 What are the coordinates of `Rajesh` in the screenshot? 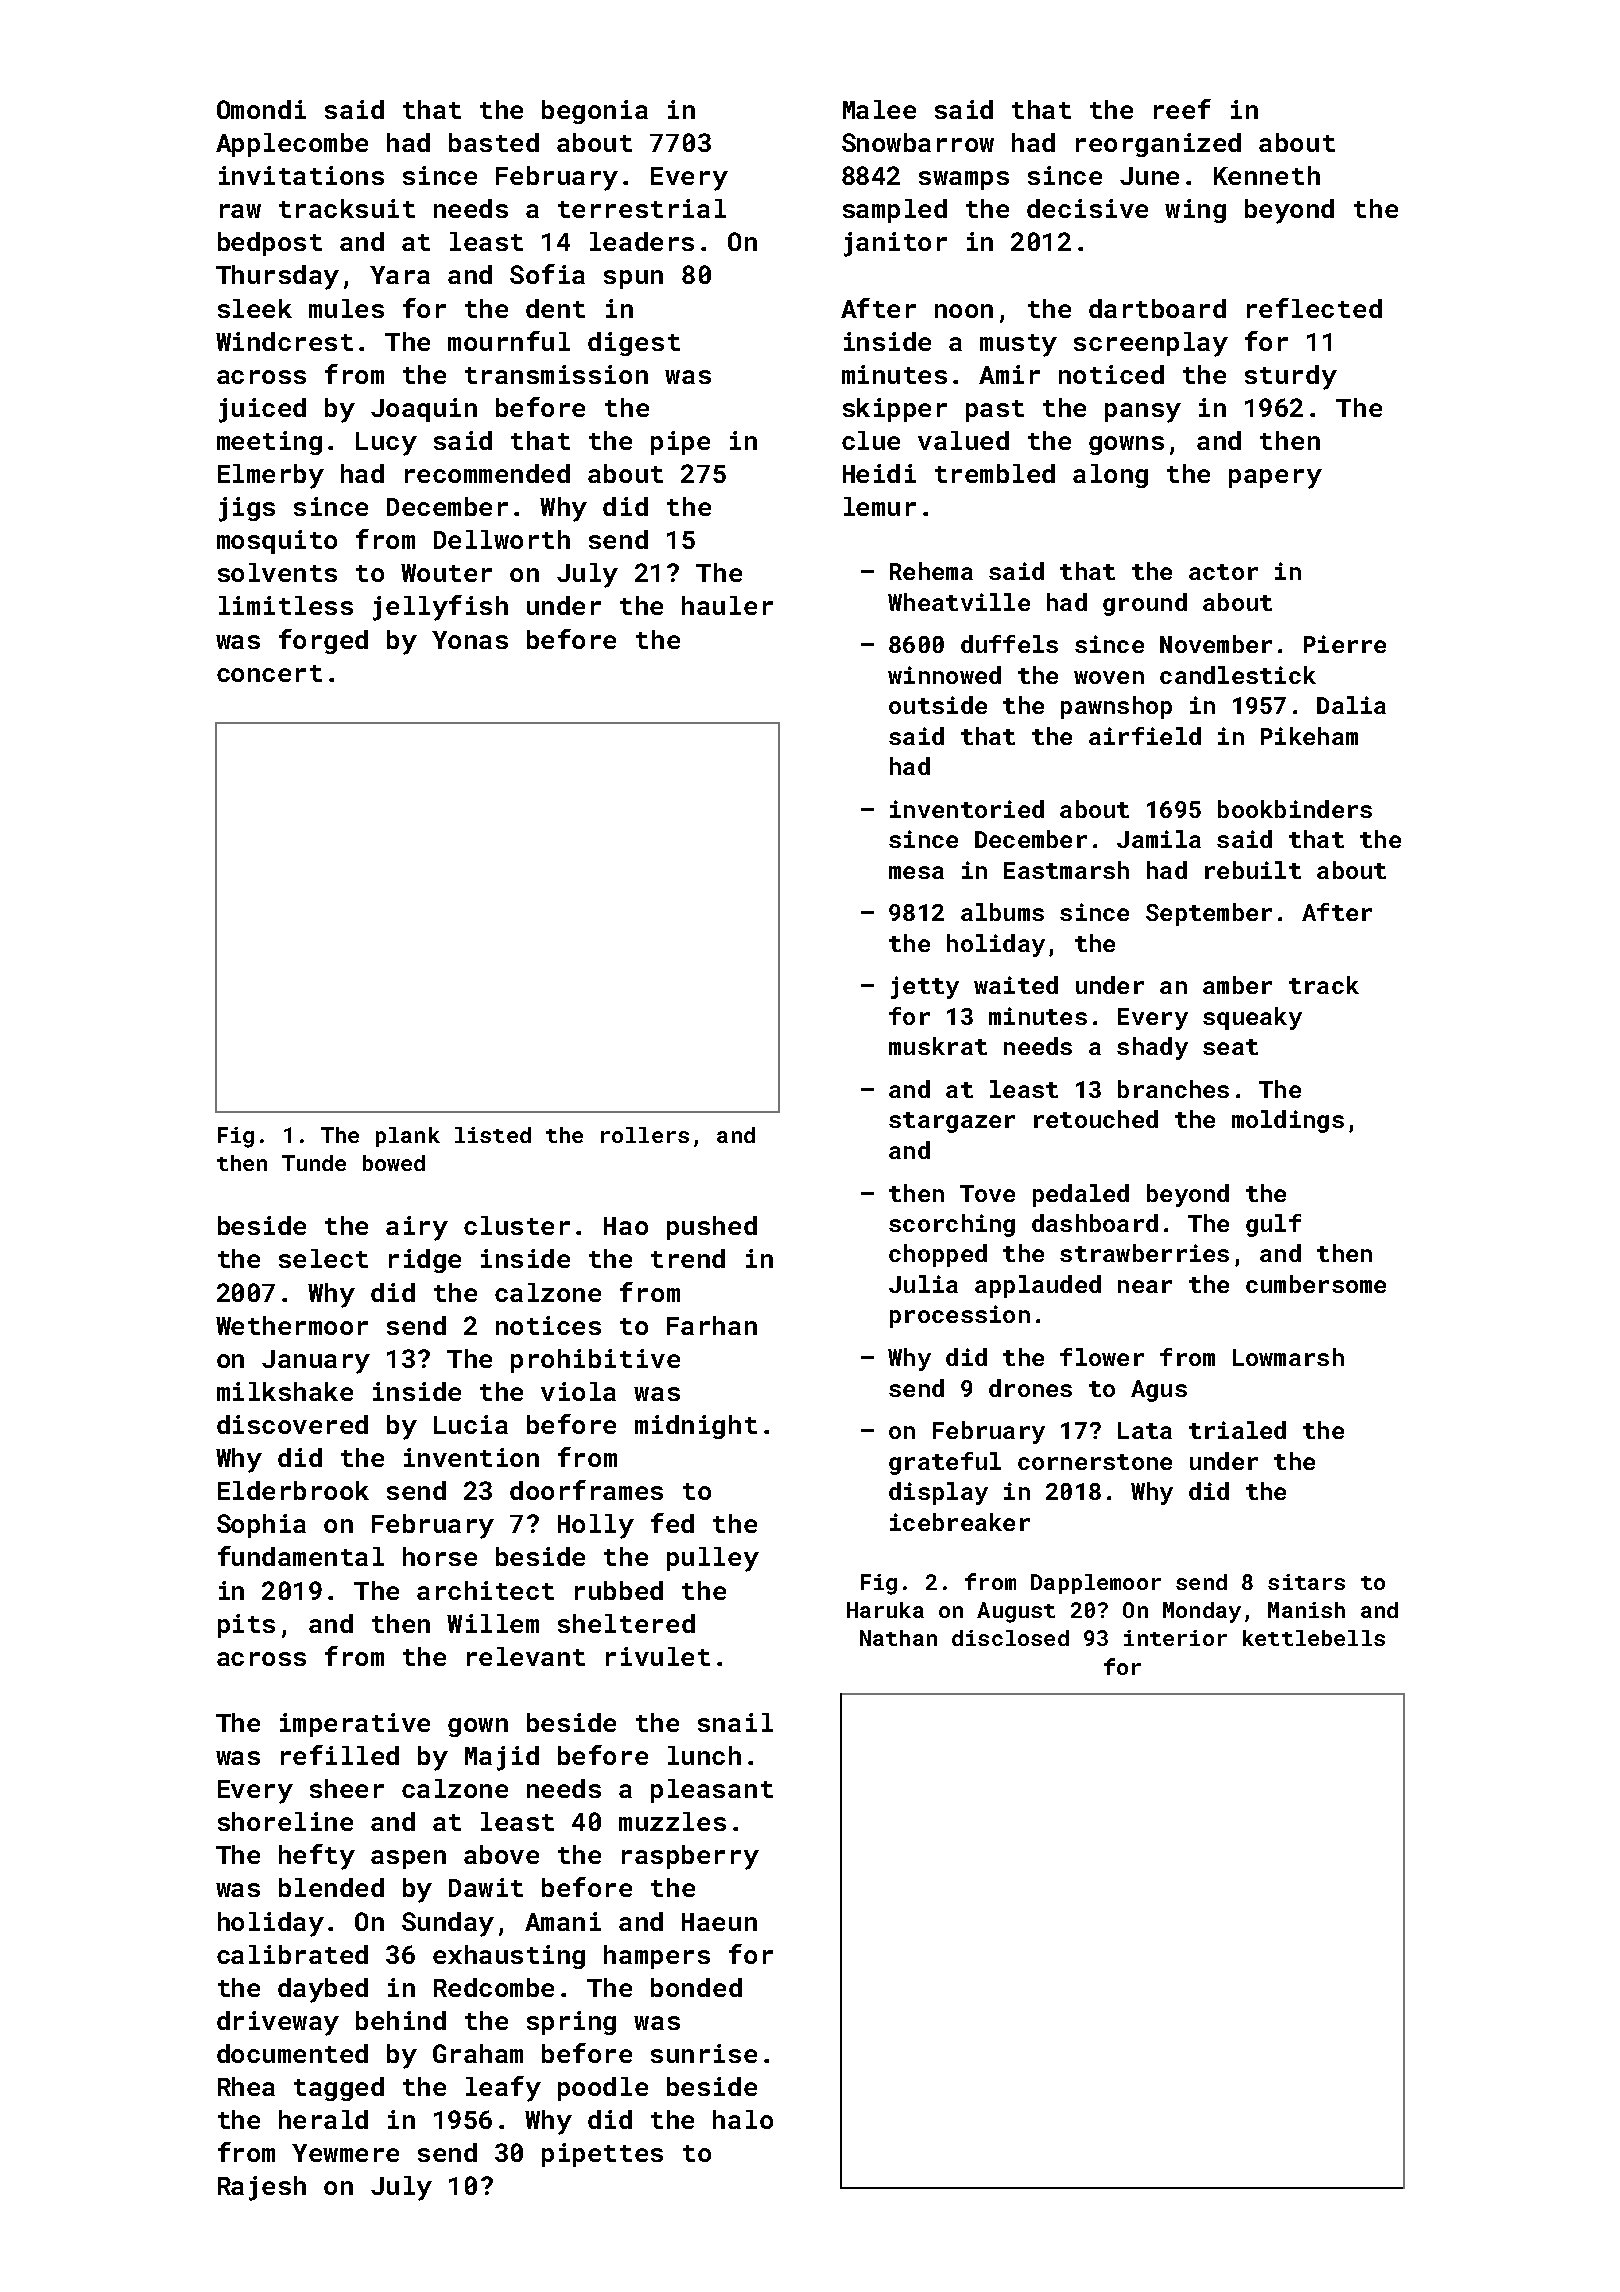 It's located at (262, 2188).
